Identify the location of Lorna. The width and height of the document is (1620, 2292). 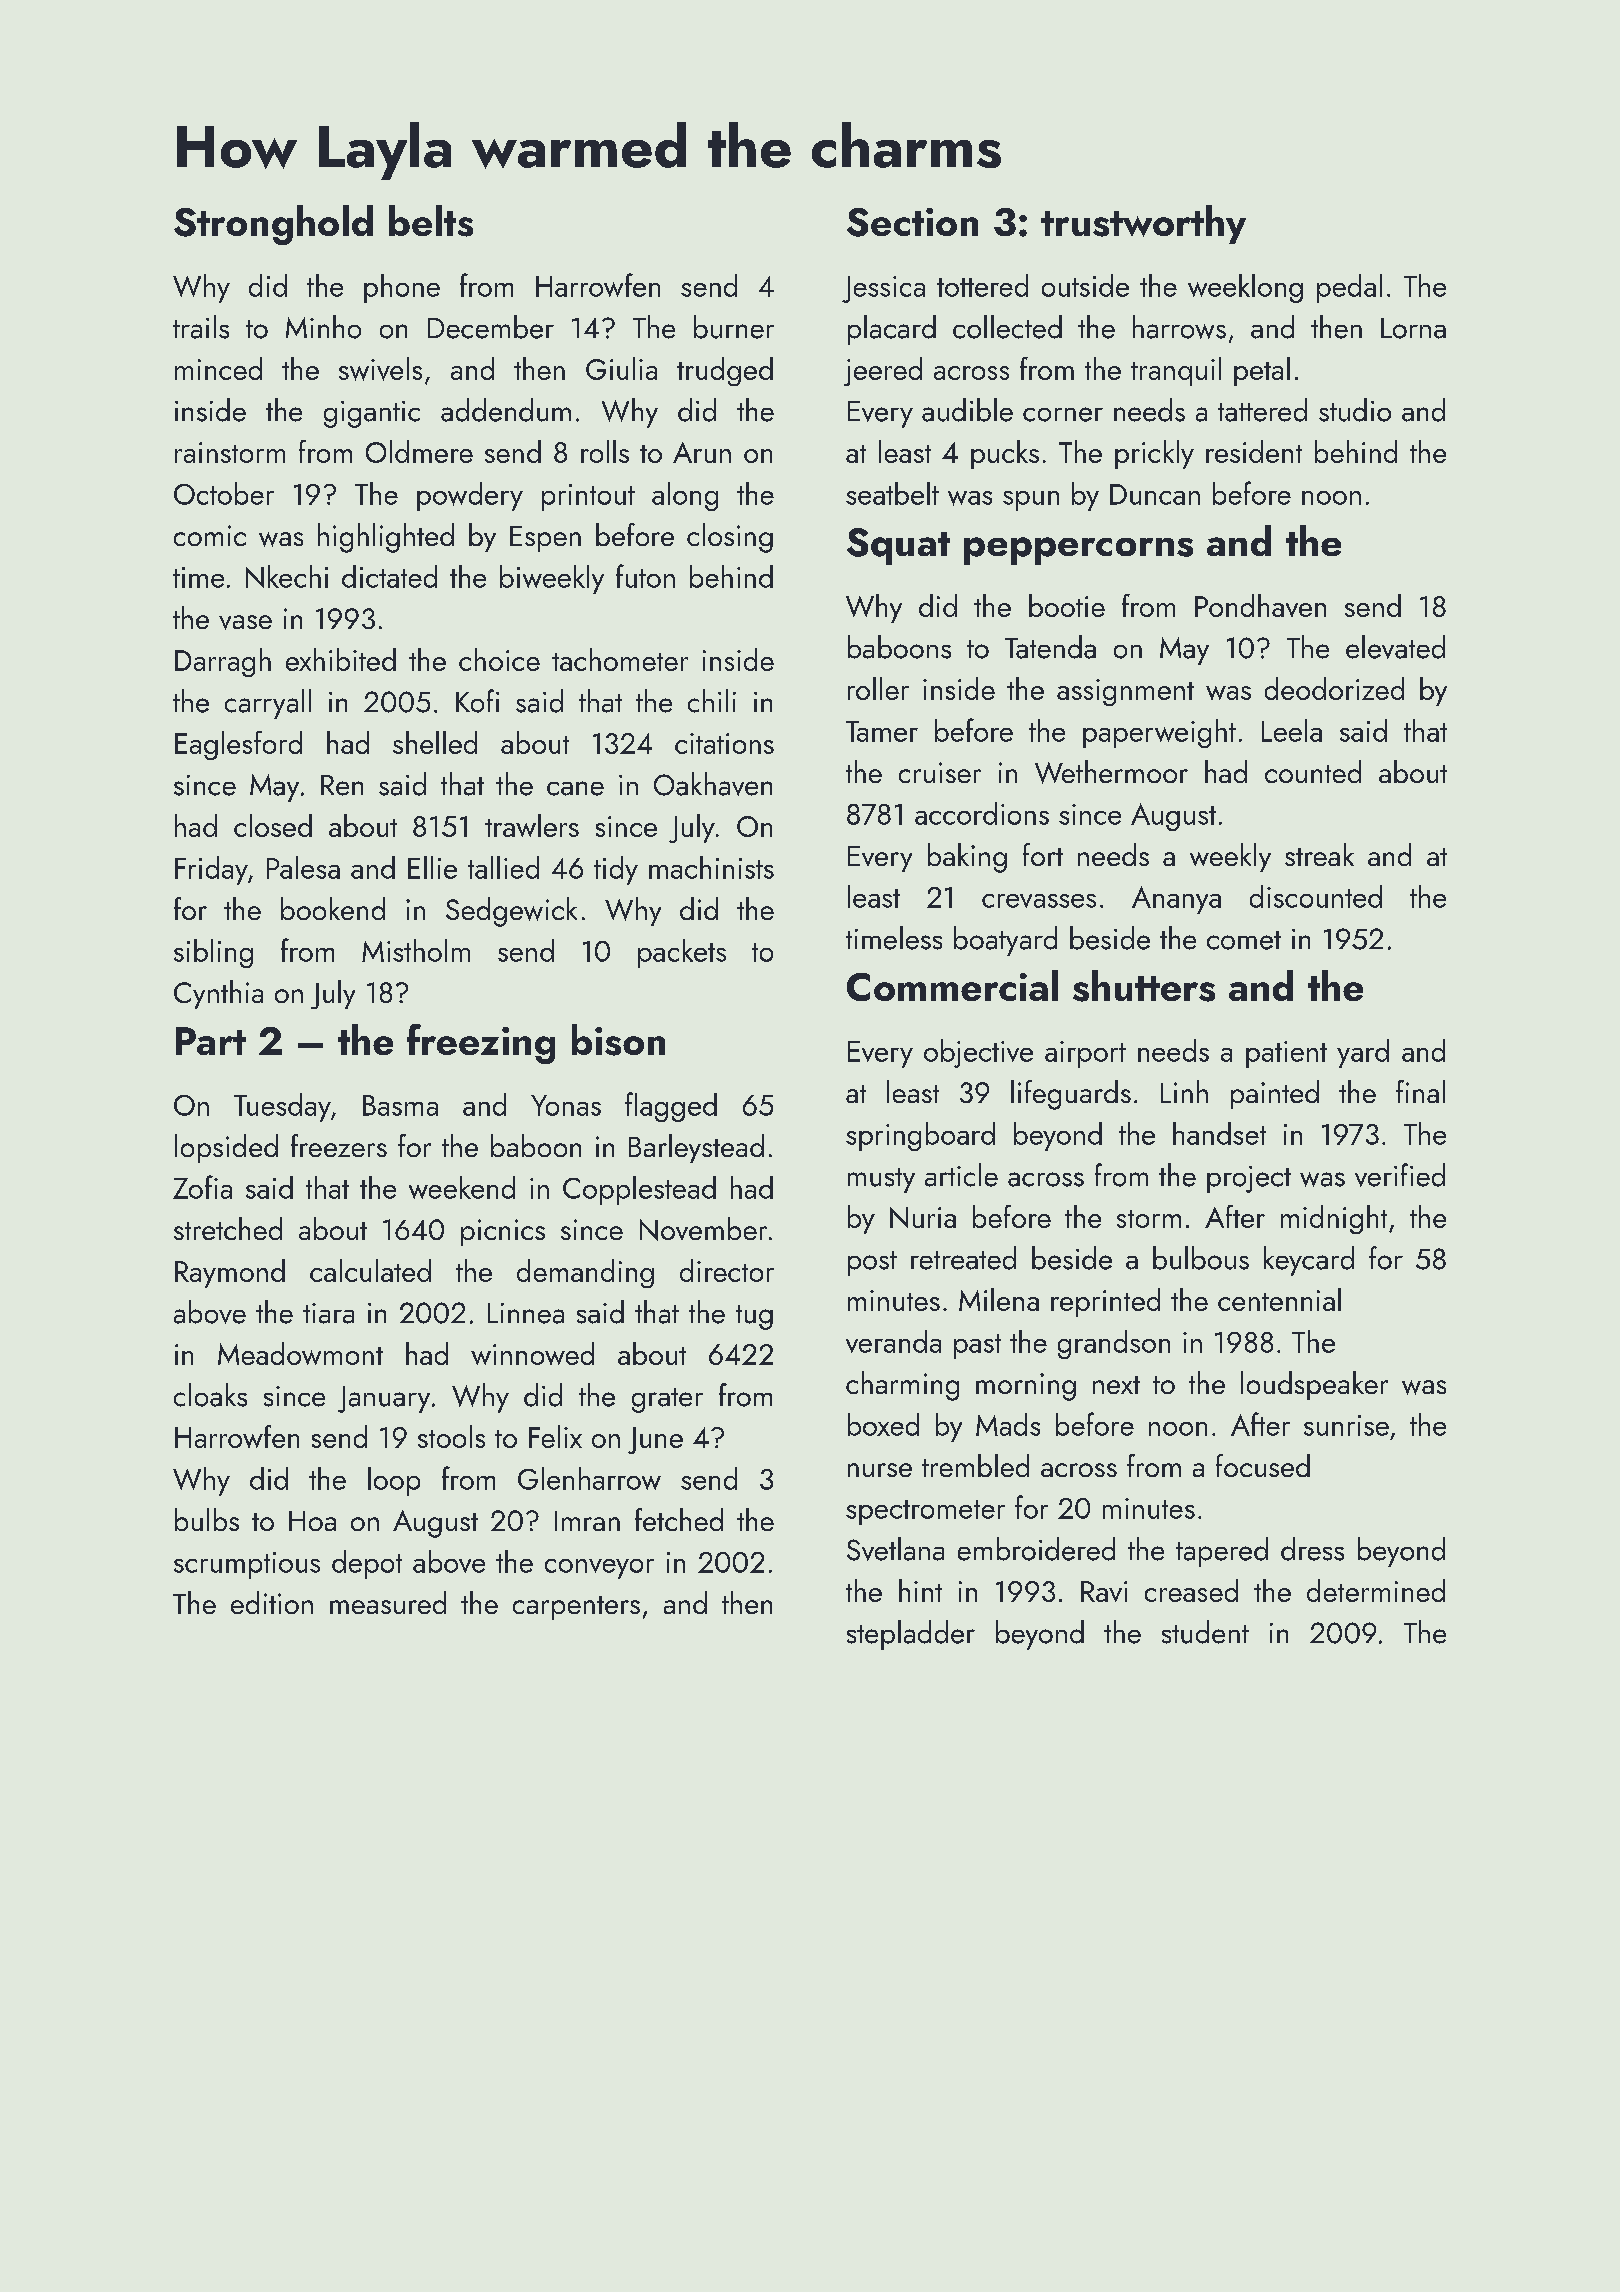
(1413, 328).
